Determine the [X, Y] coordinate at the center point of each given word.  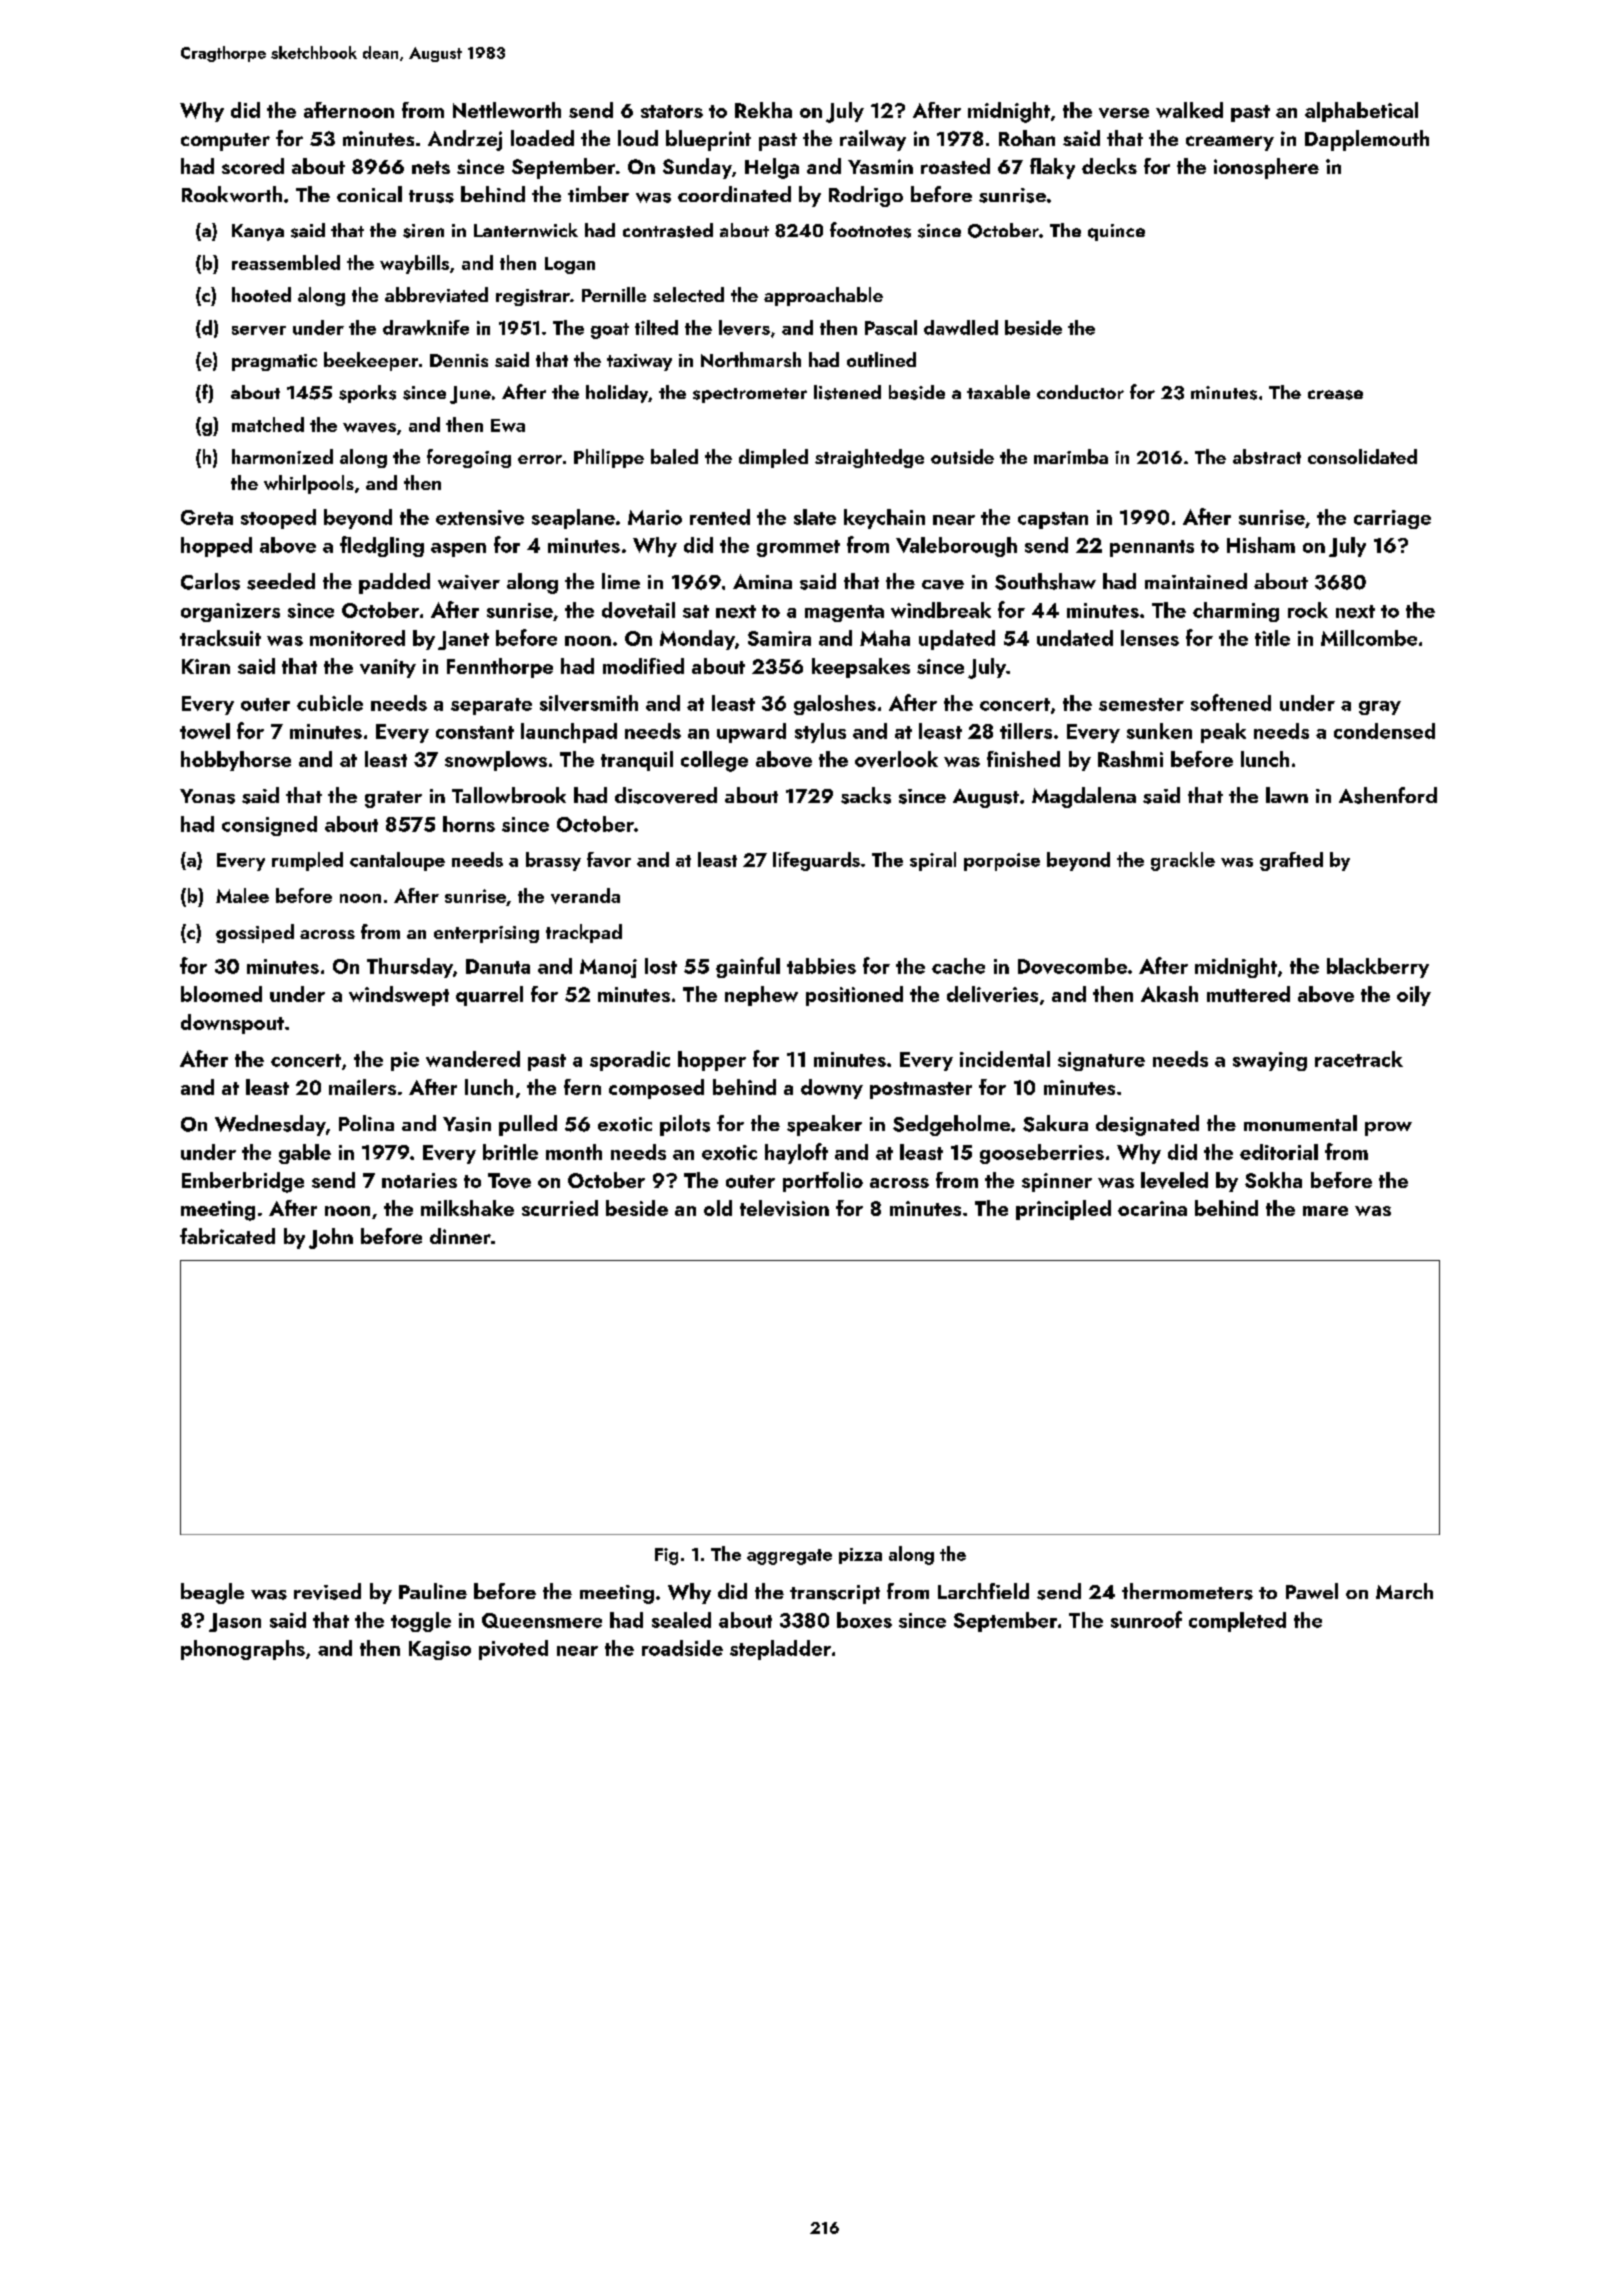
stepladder [780, 1650]
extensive [480, 517]
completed [1237, 1622]
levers [744, 327]
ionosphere [1266, 168]
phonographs [243, 1650]
